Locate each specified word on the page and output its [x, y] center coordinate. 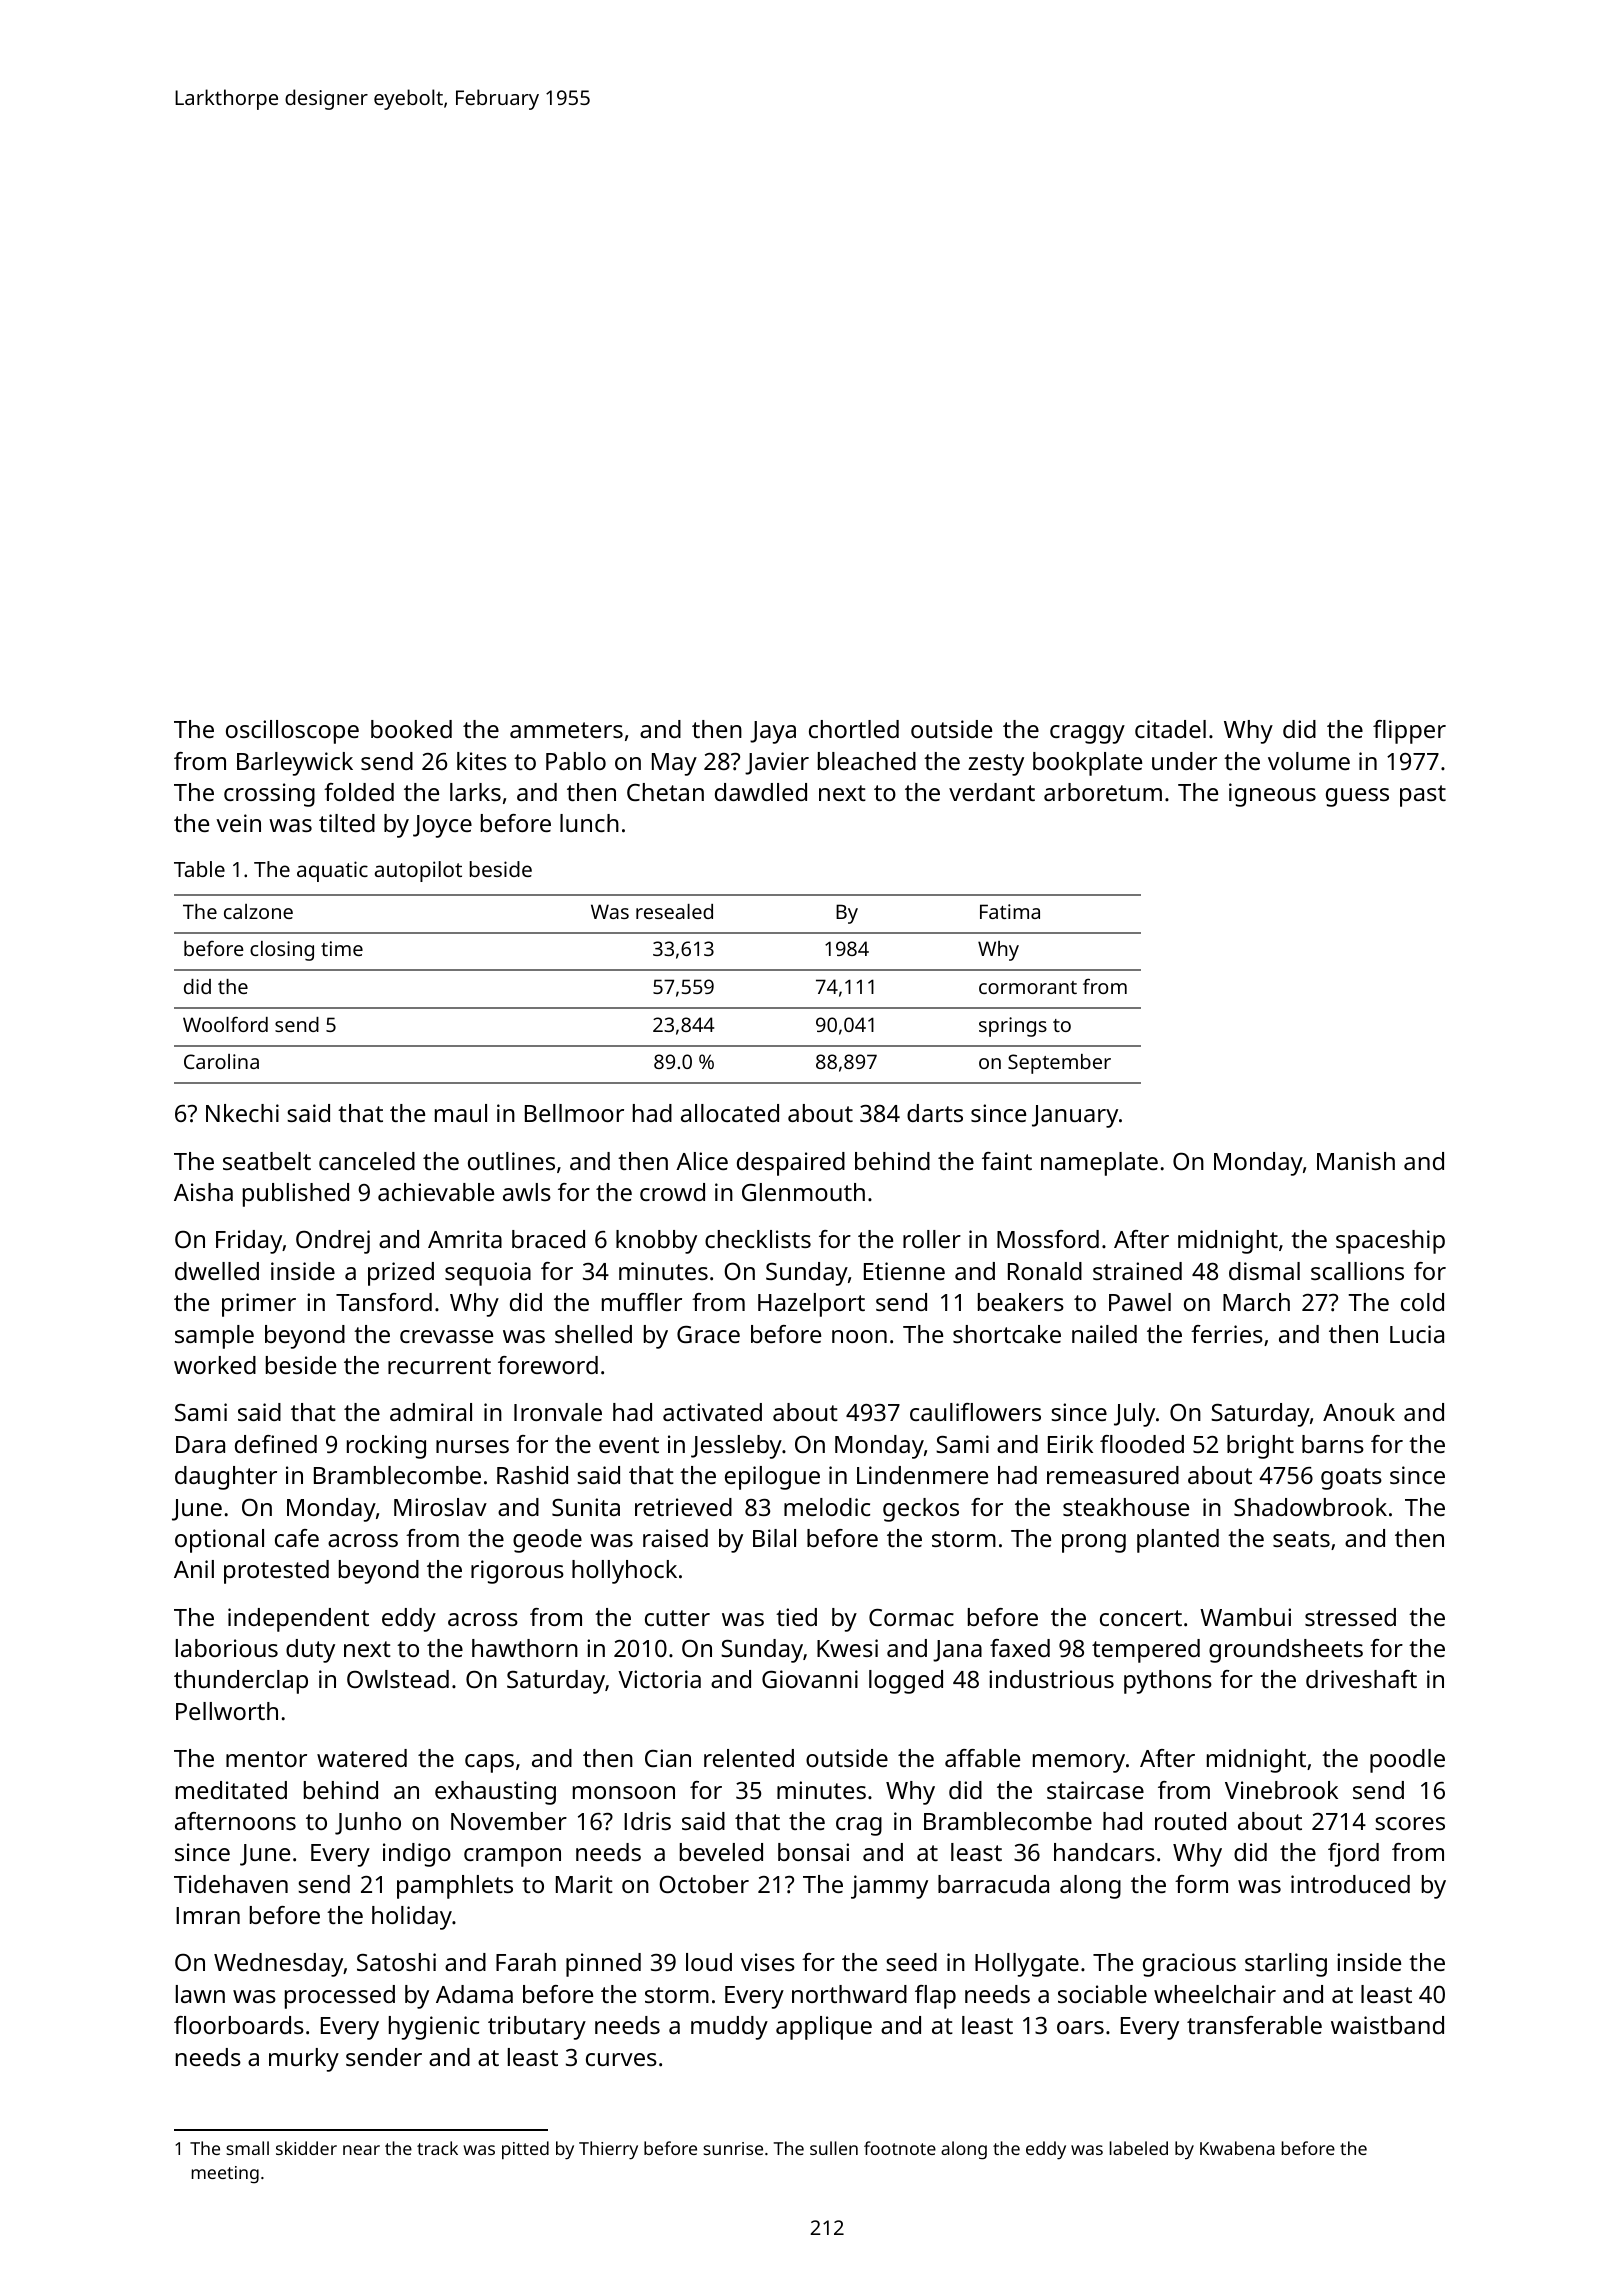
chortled [854, 729]
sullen [834, 2148]
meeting [225, 2175]
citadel [1170, 729]
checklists [758, 1239]
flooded [1142, 1444]
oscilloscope [292, 732]
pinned [603, 1965]
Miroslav [440, 1507]
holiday [412, 1918]
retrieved [683, 1507]
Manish [1356, 1161]
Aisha [203, 1192]
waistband [1387, 2025]
